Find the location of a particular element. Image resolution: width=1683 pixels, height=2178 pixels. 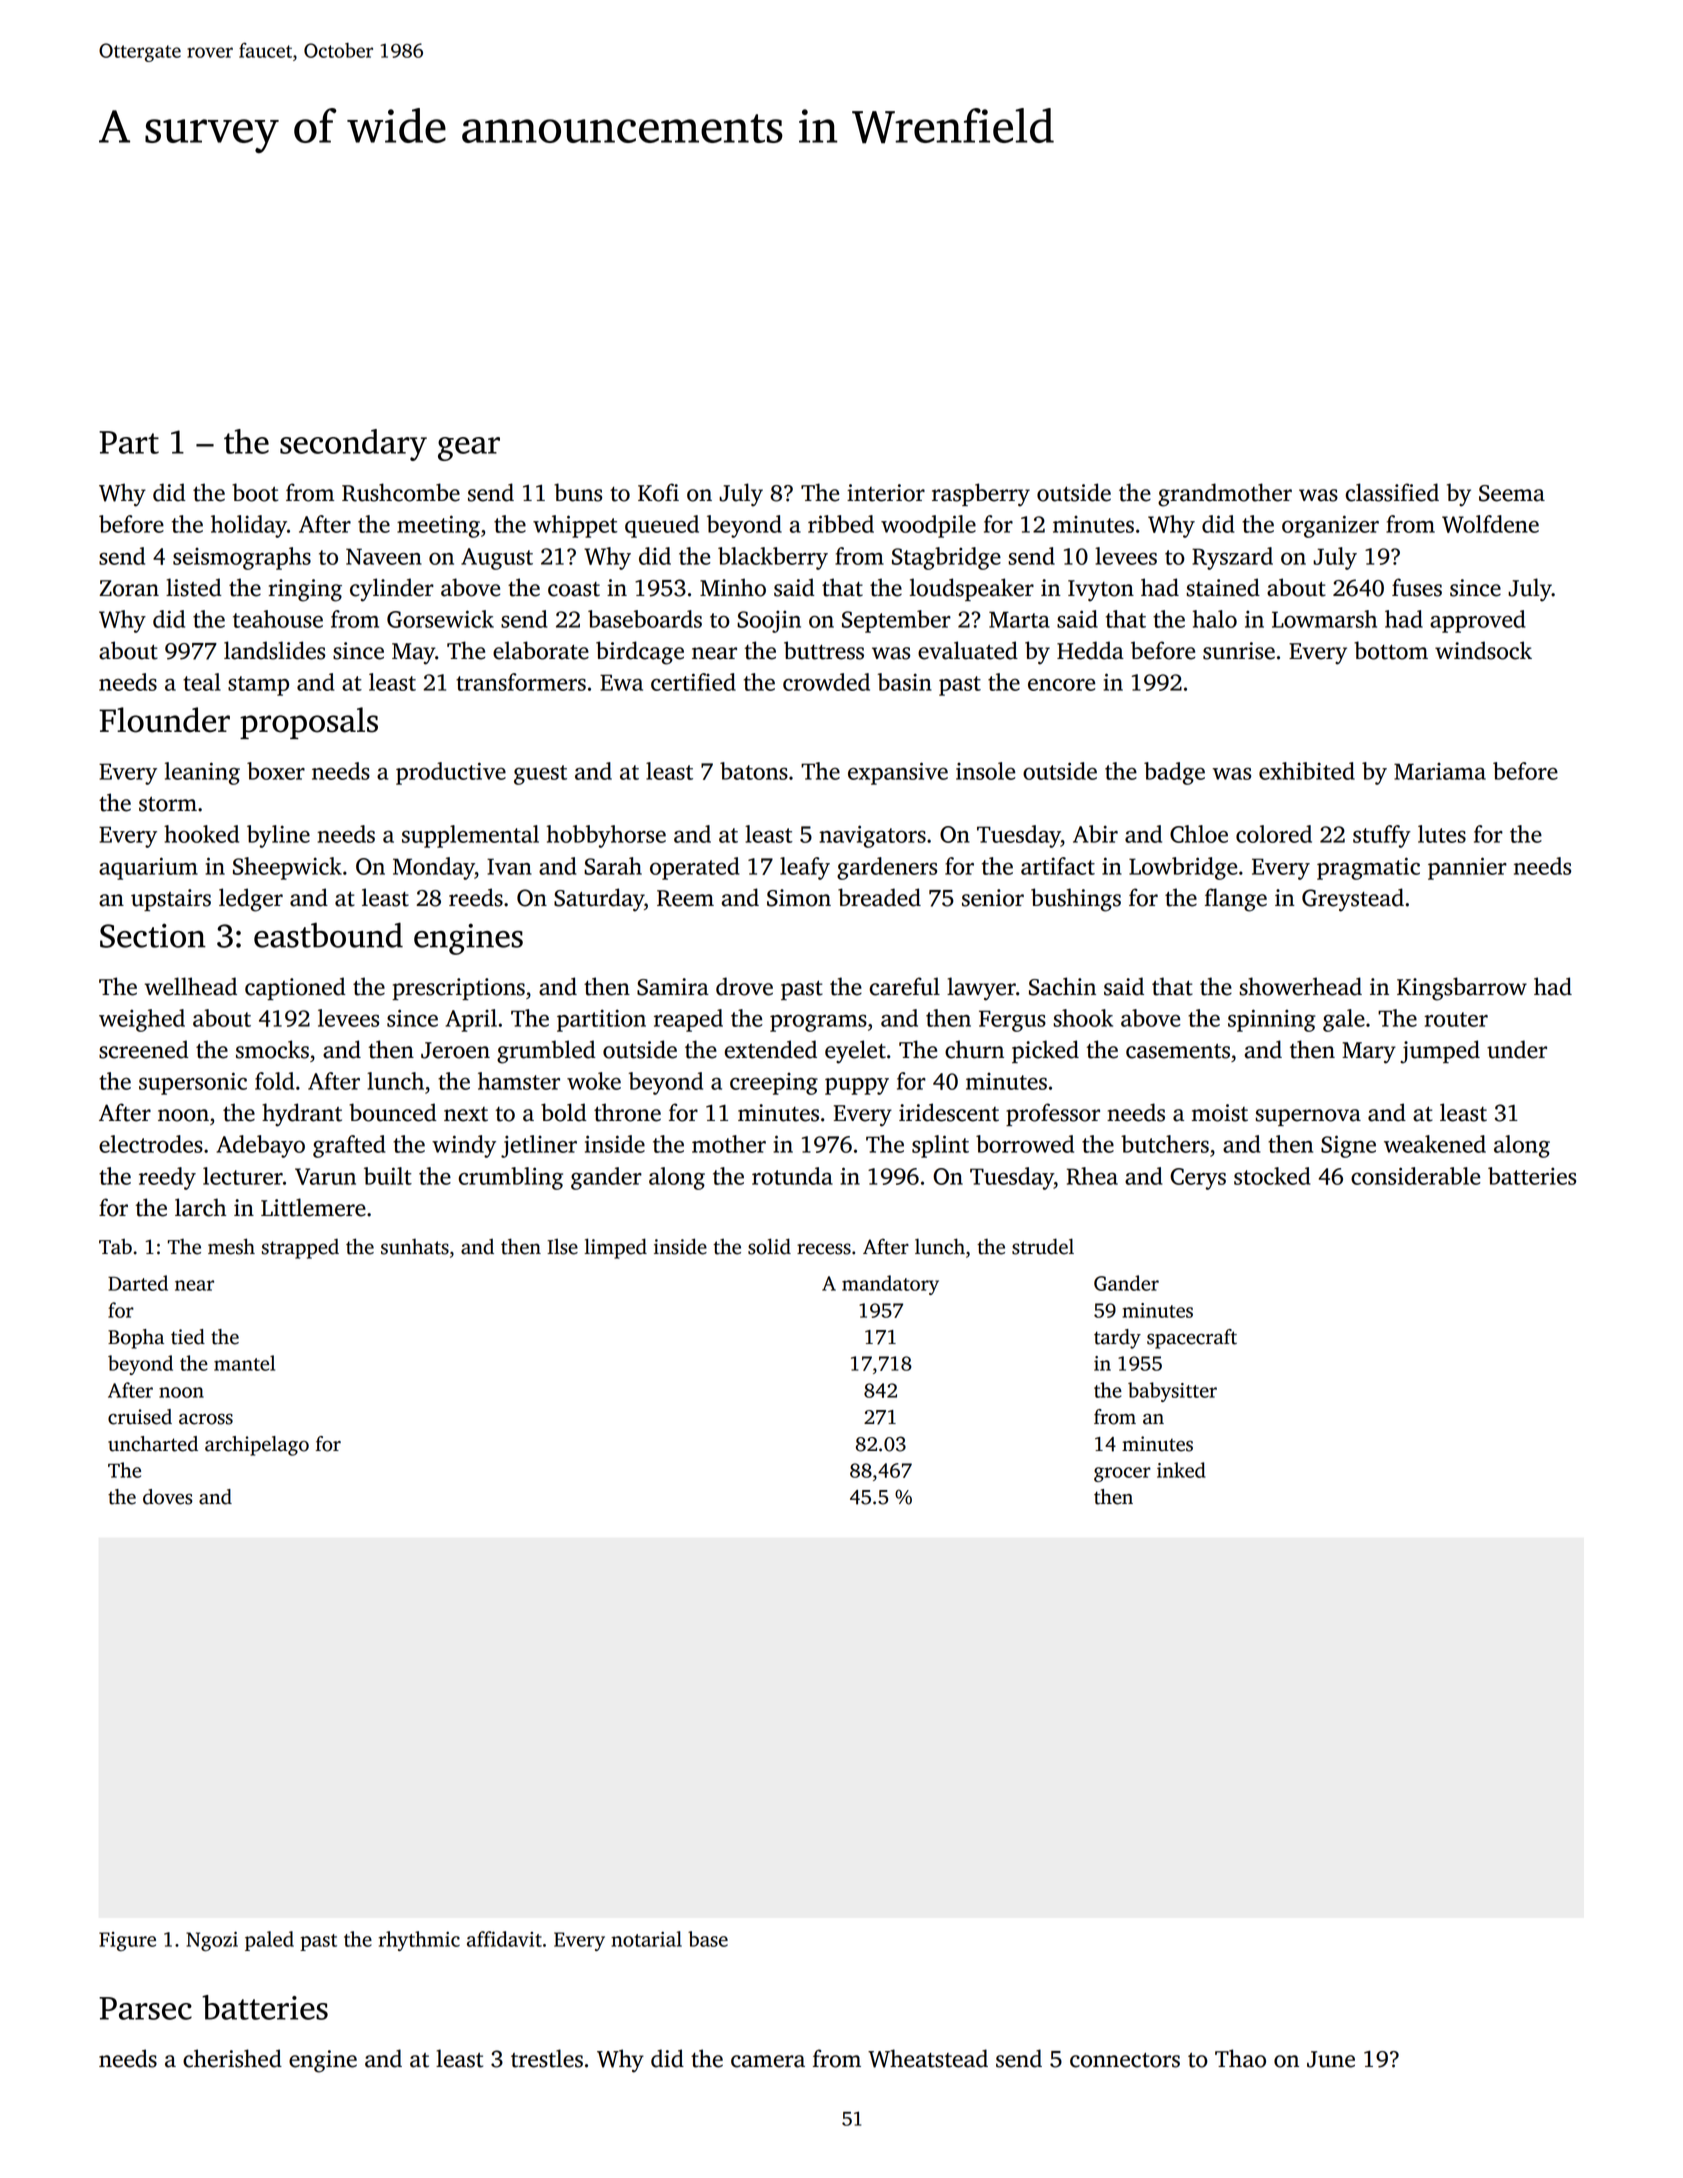

artifact is located at coordinates (1058, 866).
